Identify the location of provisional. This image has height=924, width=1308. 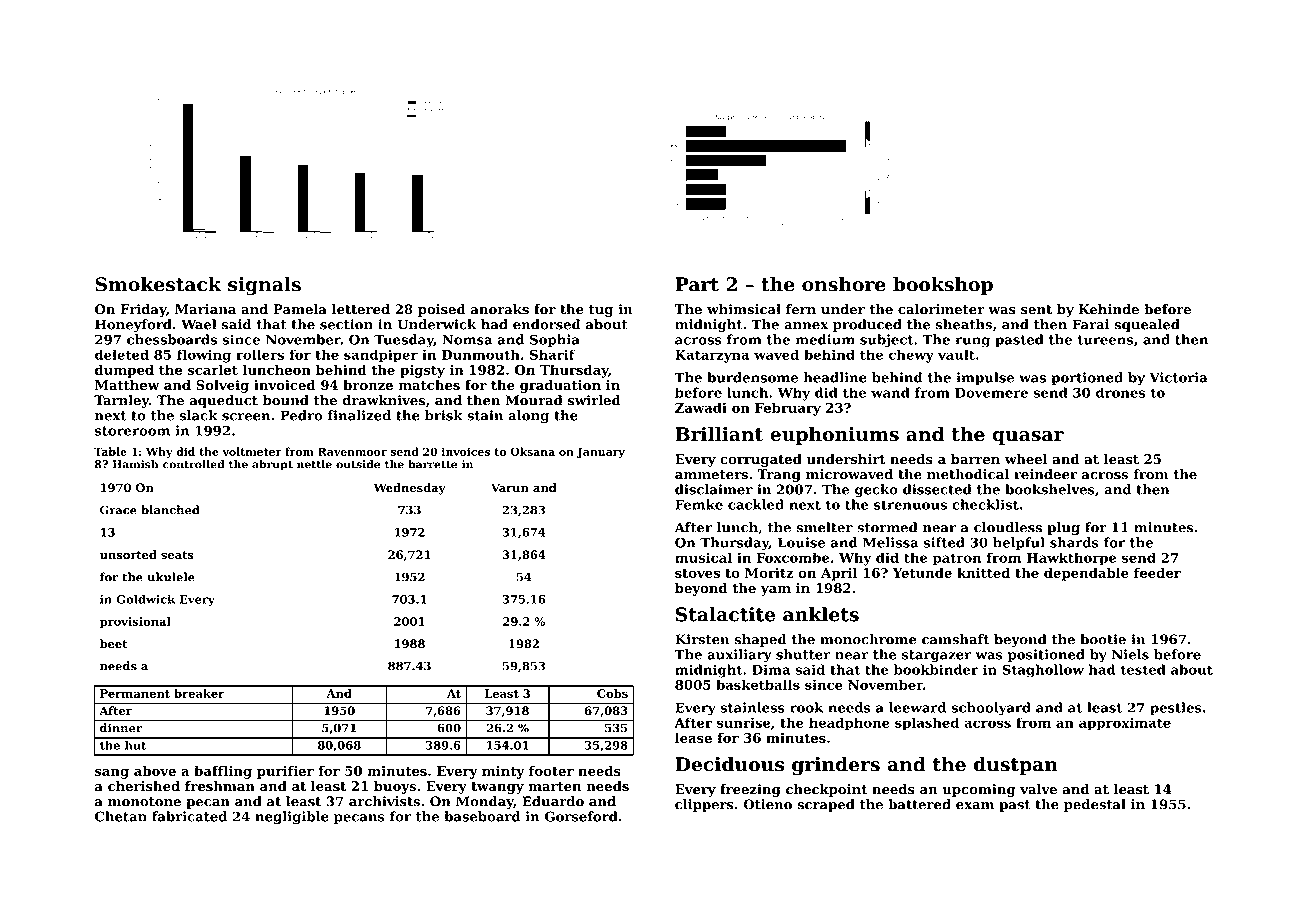
(135, 622).
